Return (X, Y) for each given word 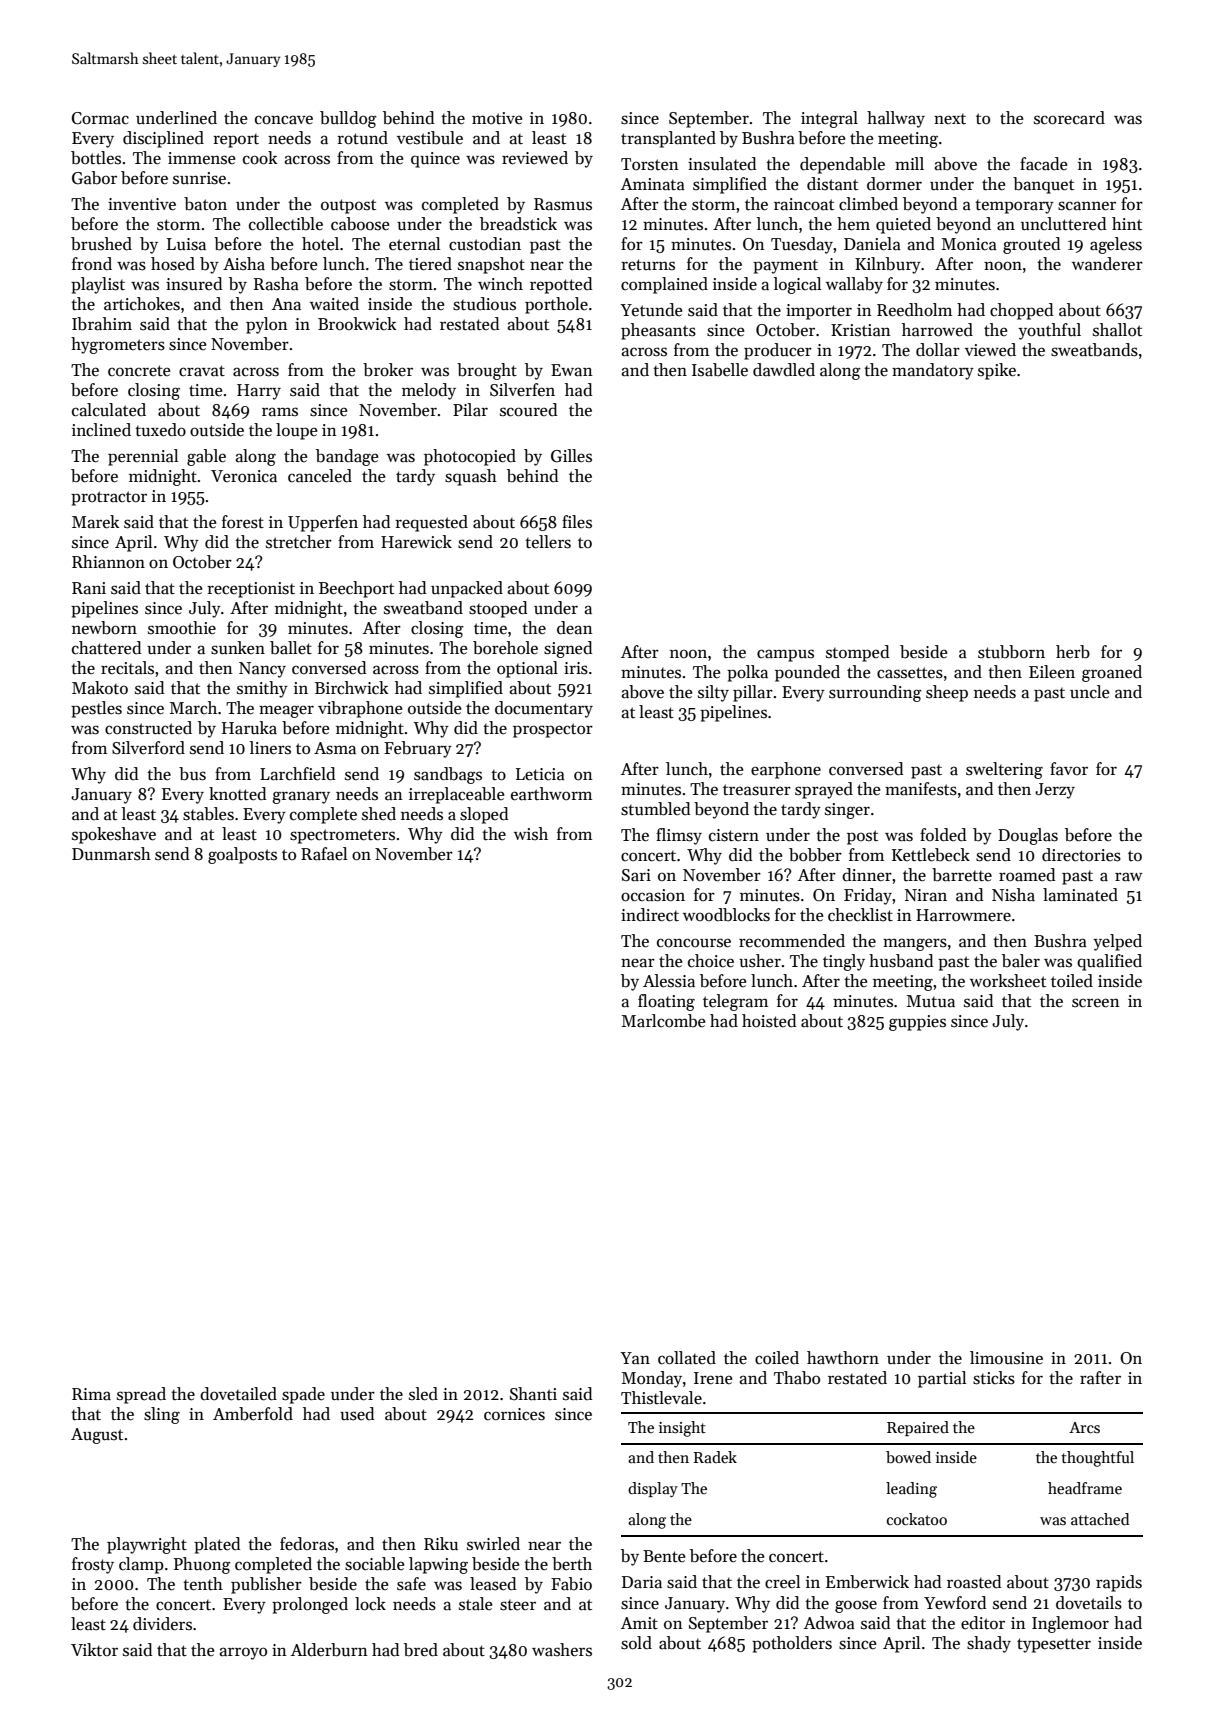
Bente (664, 1556)
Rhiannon (108, 562)
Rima (91, 1394)
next (950, 119)
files (577, 522)
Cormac (100, 118)
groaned (1112, 673)
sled (423, 1394)
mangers (915, 944)
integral (829, 119)
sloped (484, 815)
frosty (93, 1565)
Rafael (324, 854)
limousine (1006, 1358)
